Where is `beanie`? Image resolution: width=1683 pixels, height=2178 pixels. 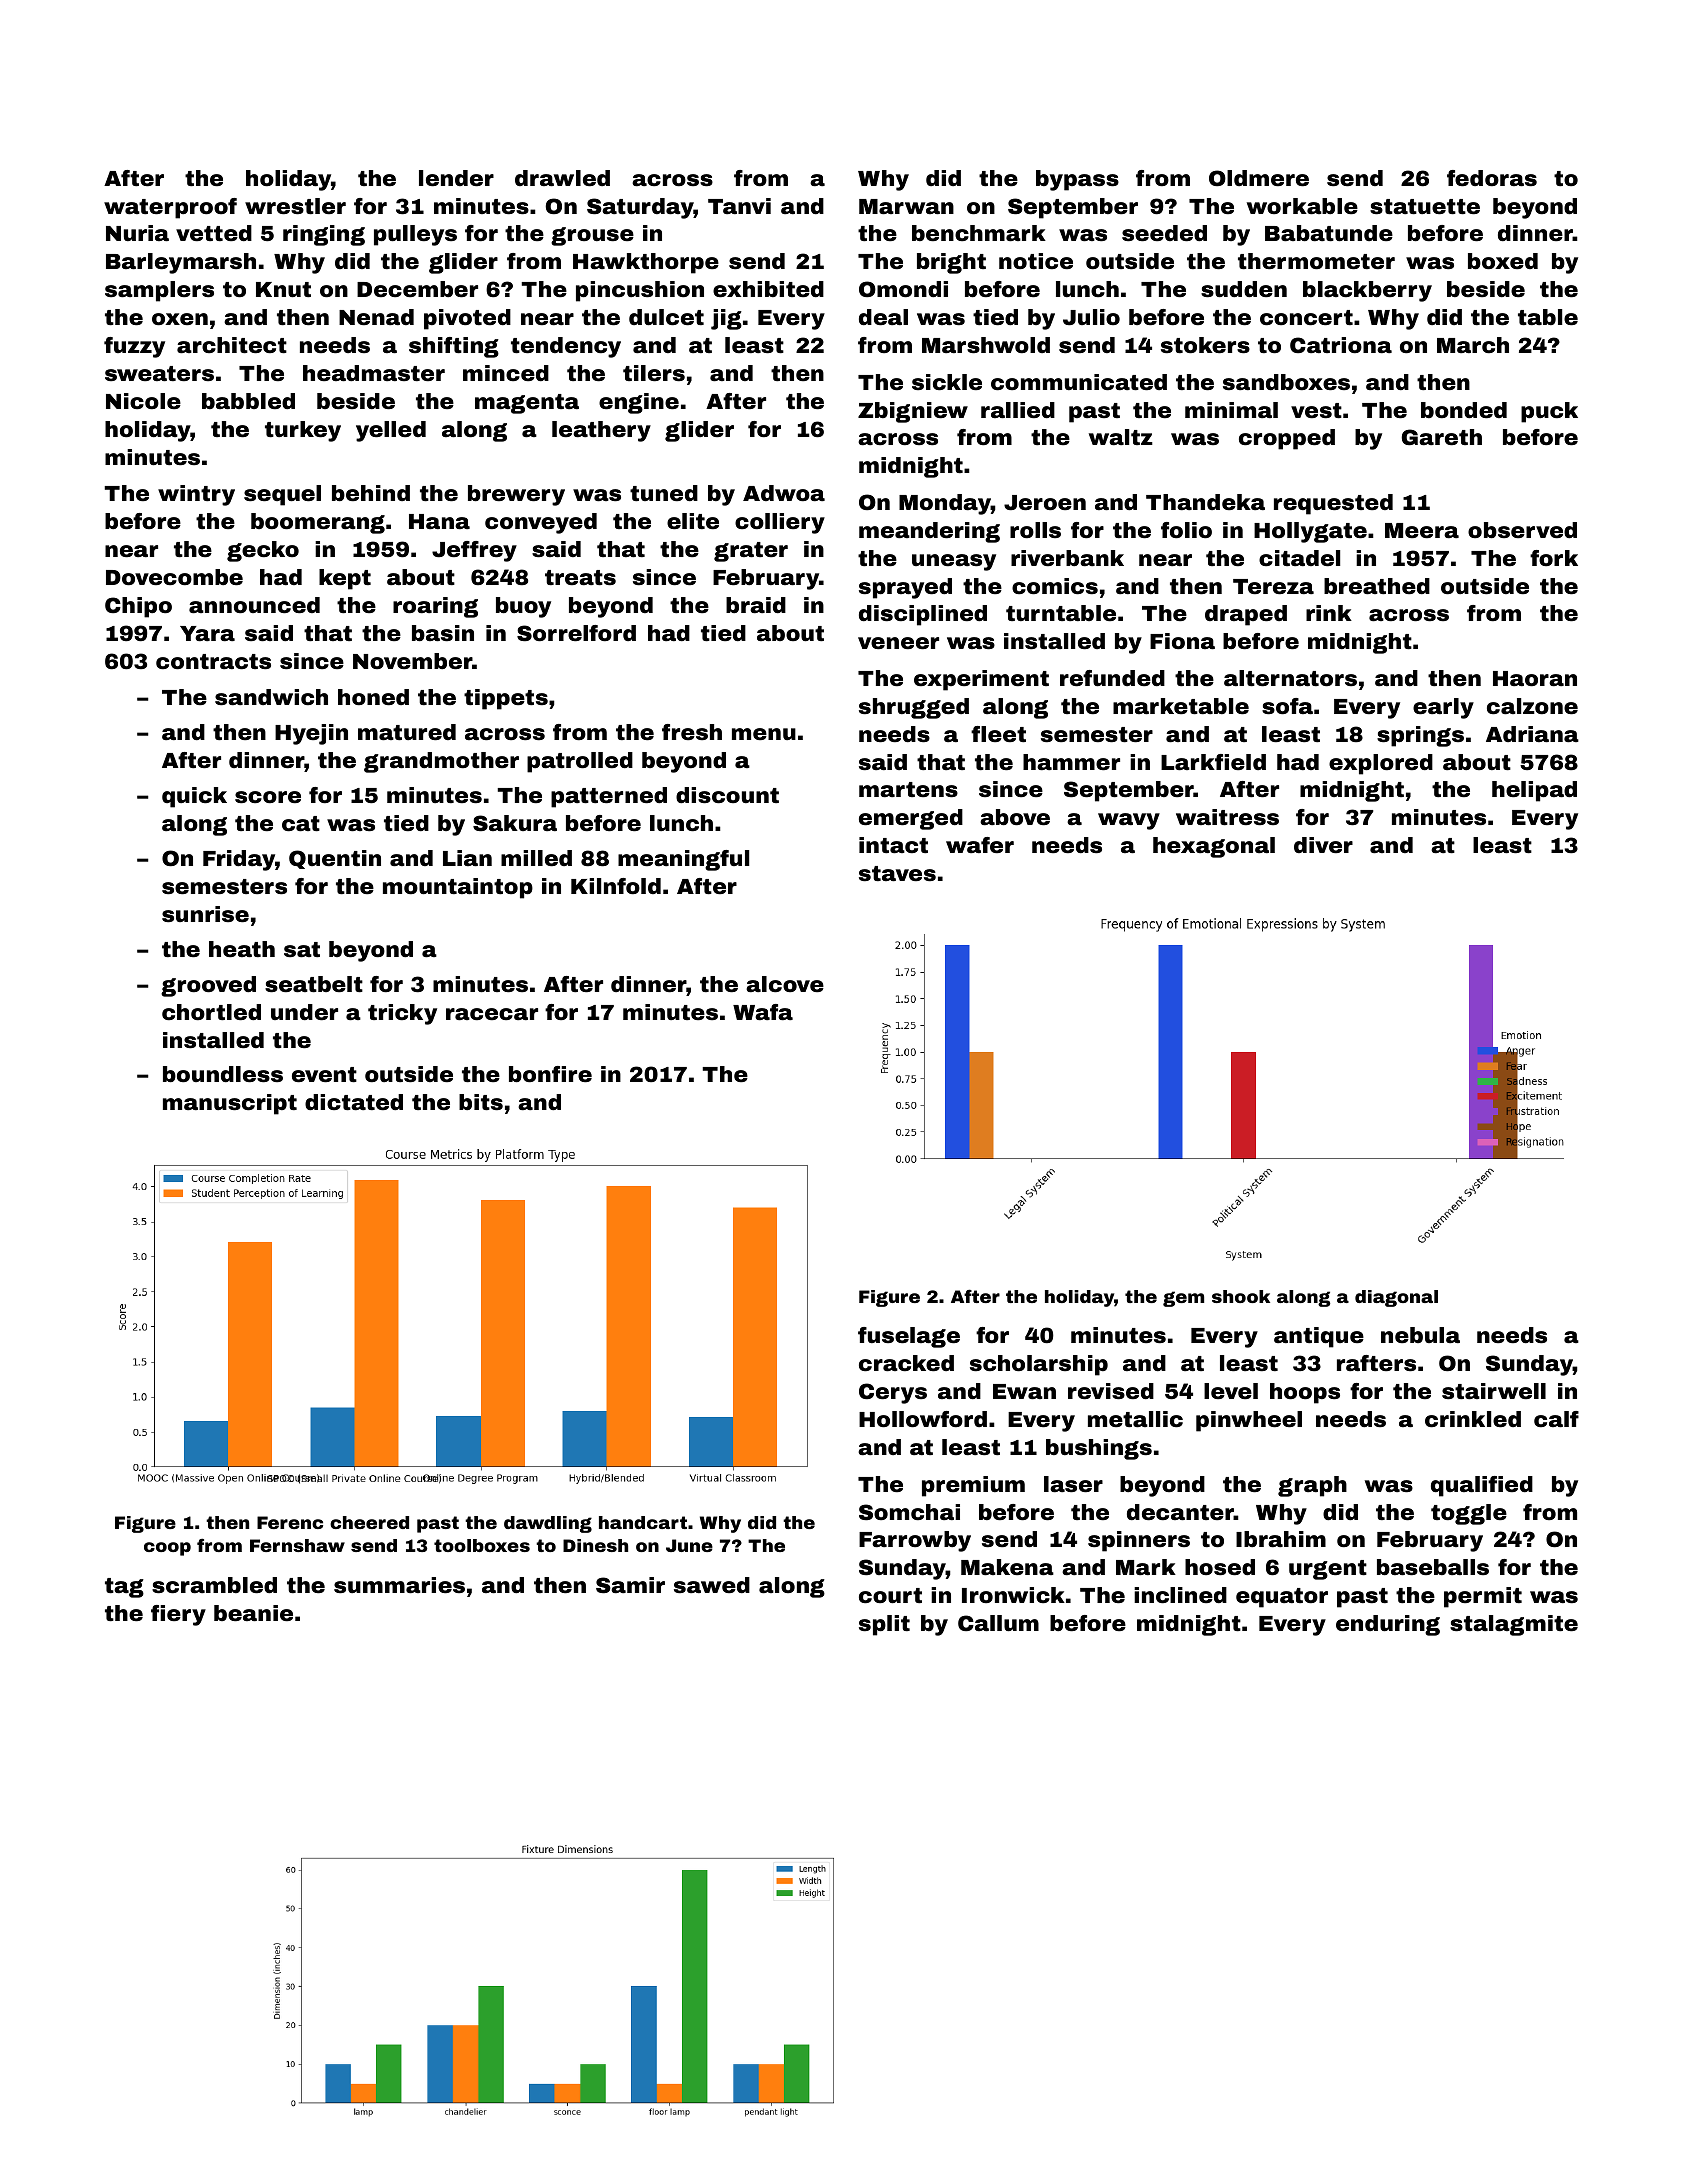 beanie is located at coordinates (253, 1613).
